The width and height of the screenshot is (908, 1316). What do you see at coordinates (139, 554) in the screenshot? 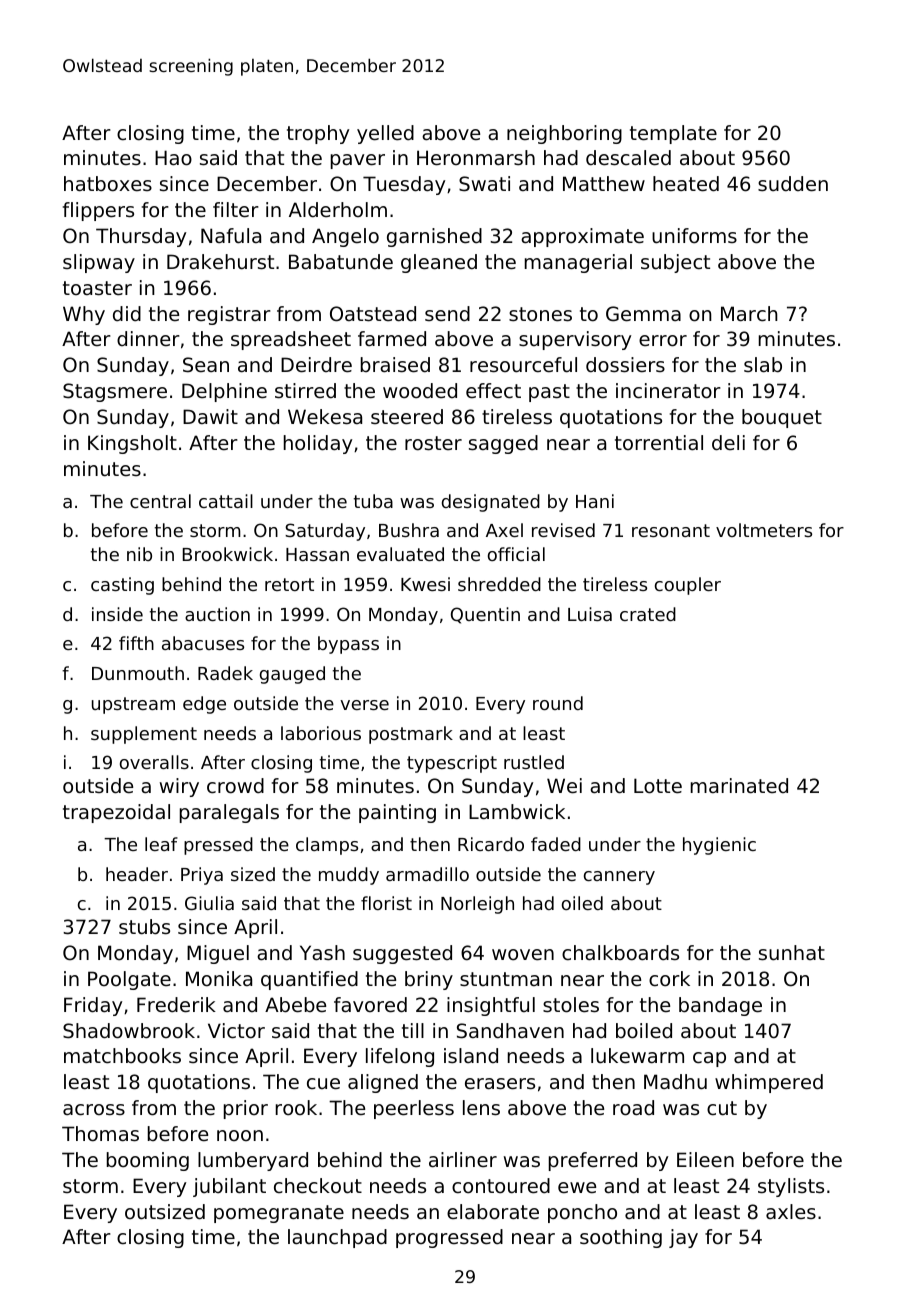
I see `nib` at bounding box center [139, 554].
